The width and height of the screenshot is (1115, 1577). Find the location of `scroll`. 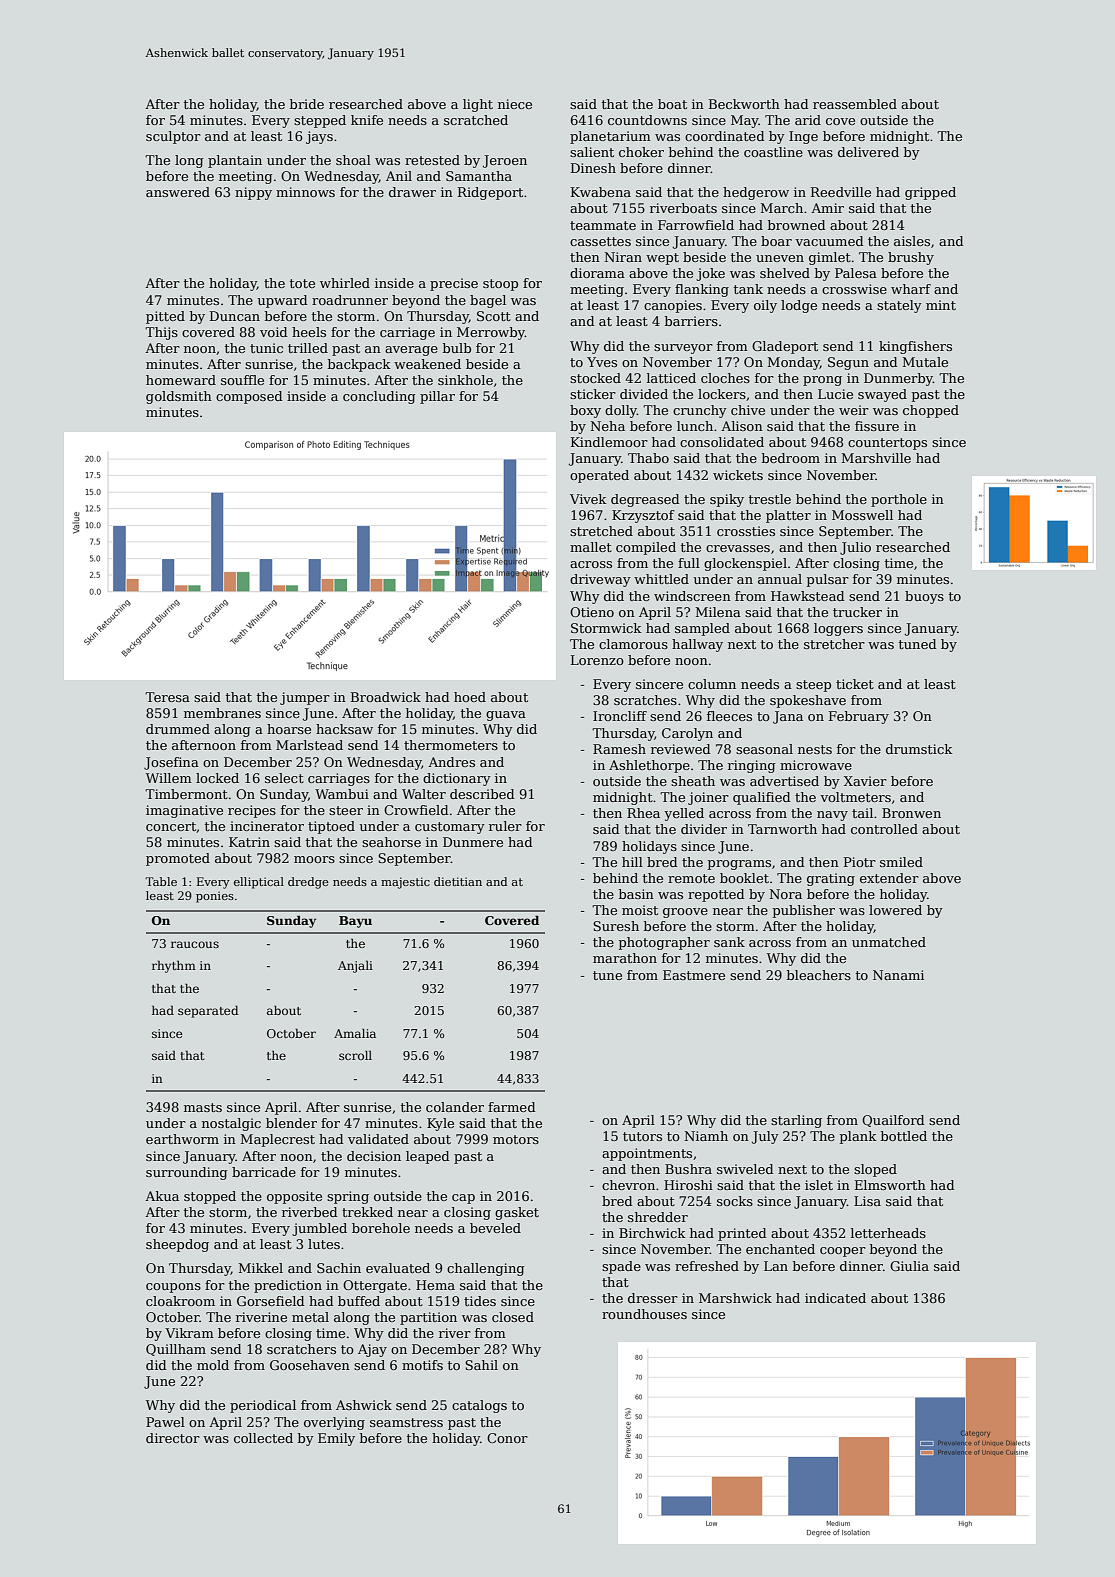

scroll is located at coordinates (355, 1055).
